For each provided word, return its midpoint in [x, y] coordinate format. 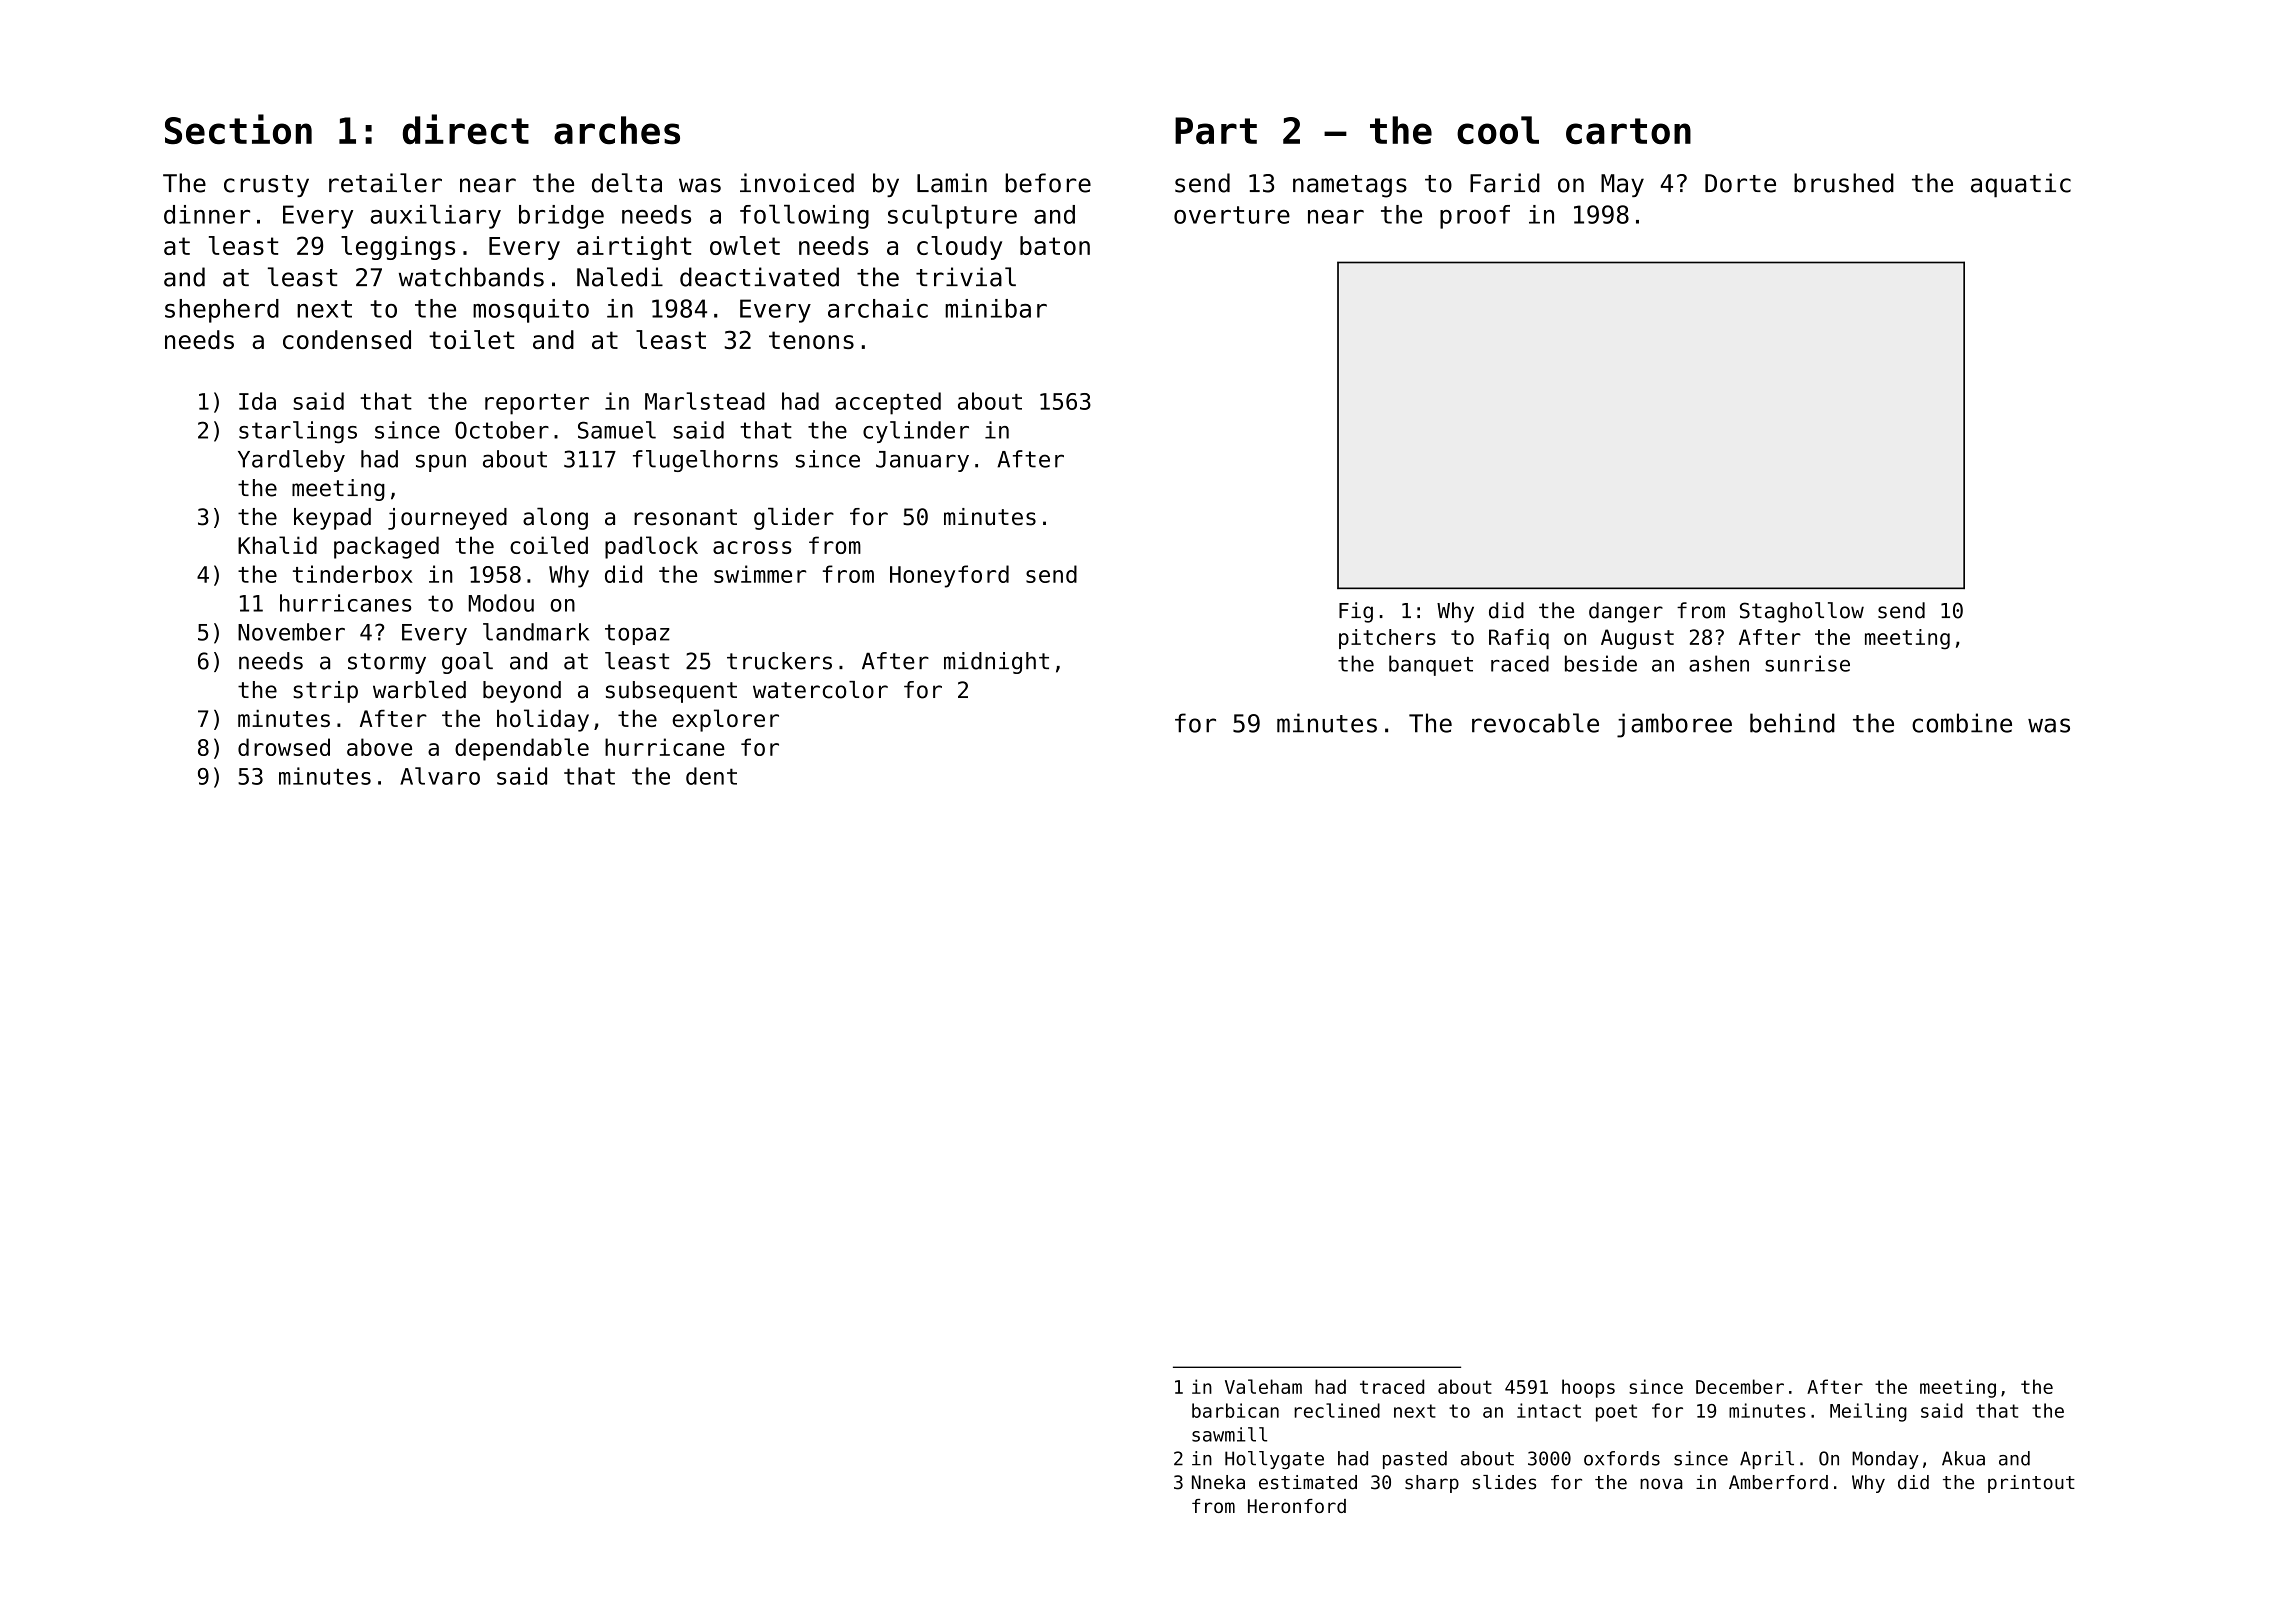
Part [1216, 130]
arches [617, 130]
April [1767, 1460]
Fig [1356, 612]
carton [1628, 131]
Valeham [1263, 1386]
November [291, 632]
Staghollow [1802, 612]
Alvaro [440, 776]
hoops [1588, 1388]
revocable [1535, 723]
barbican [1235, 1410]
